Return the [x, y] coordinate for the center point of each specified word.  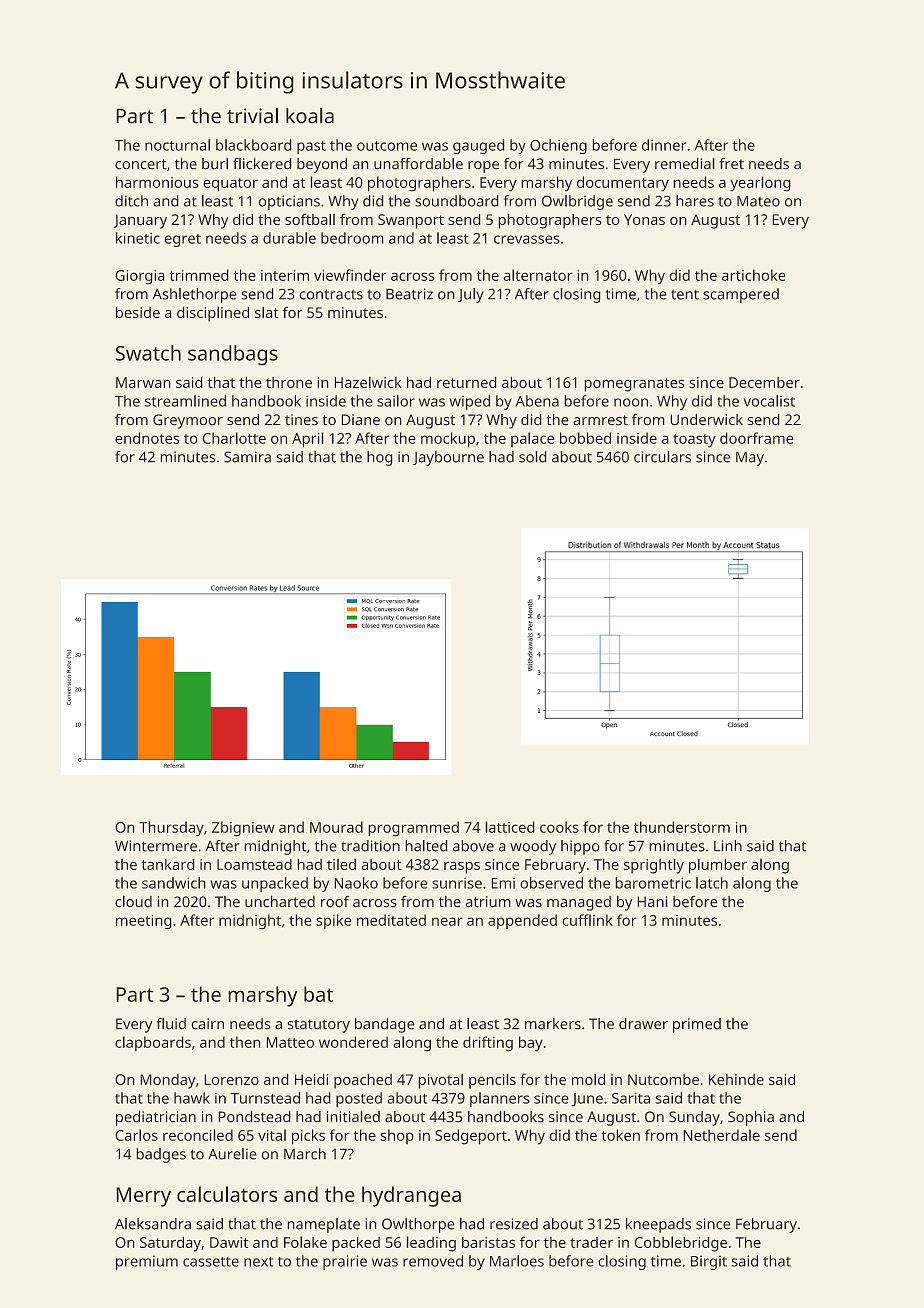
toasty [694, 441]
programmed [413, 829]
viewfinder [350, 275]
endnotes [147, 438]
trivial [252, 115]
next [259, 1262]
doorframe [757, 438]
